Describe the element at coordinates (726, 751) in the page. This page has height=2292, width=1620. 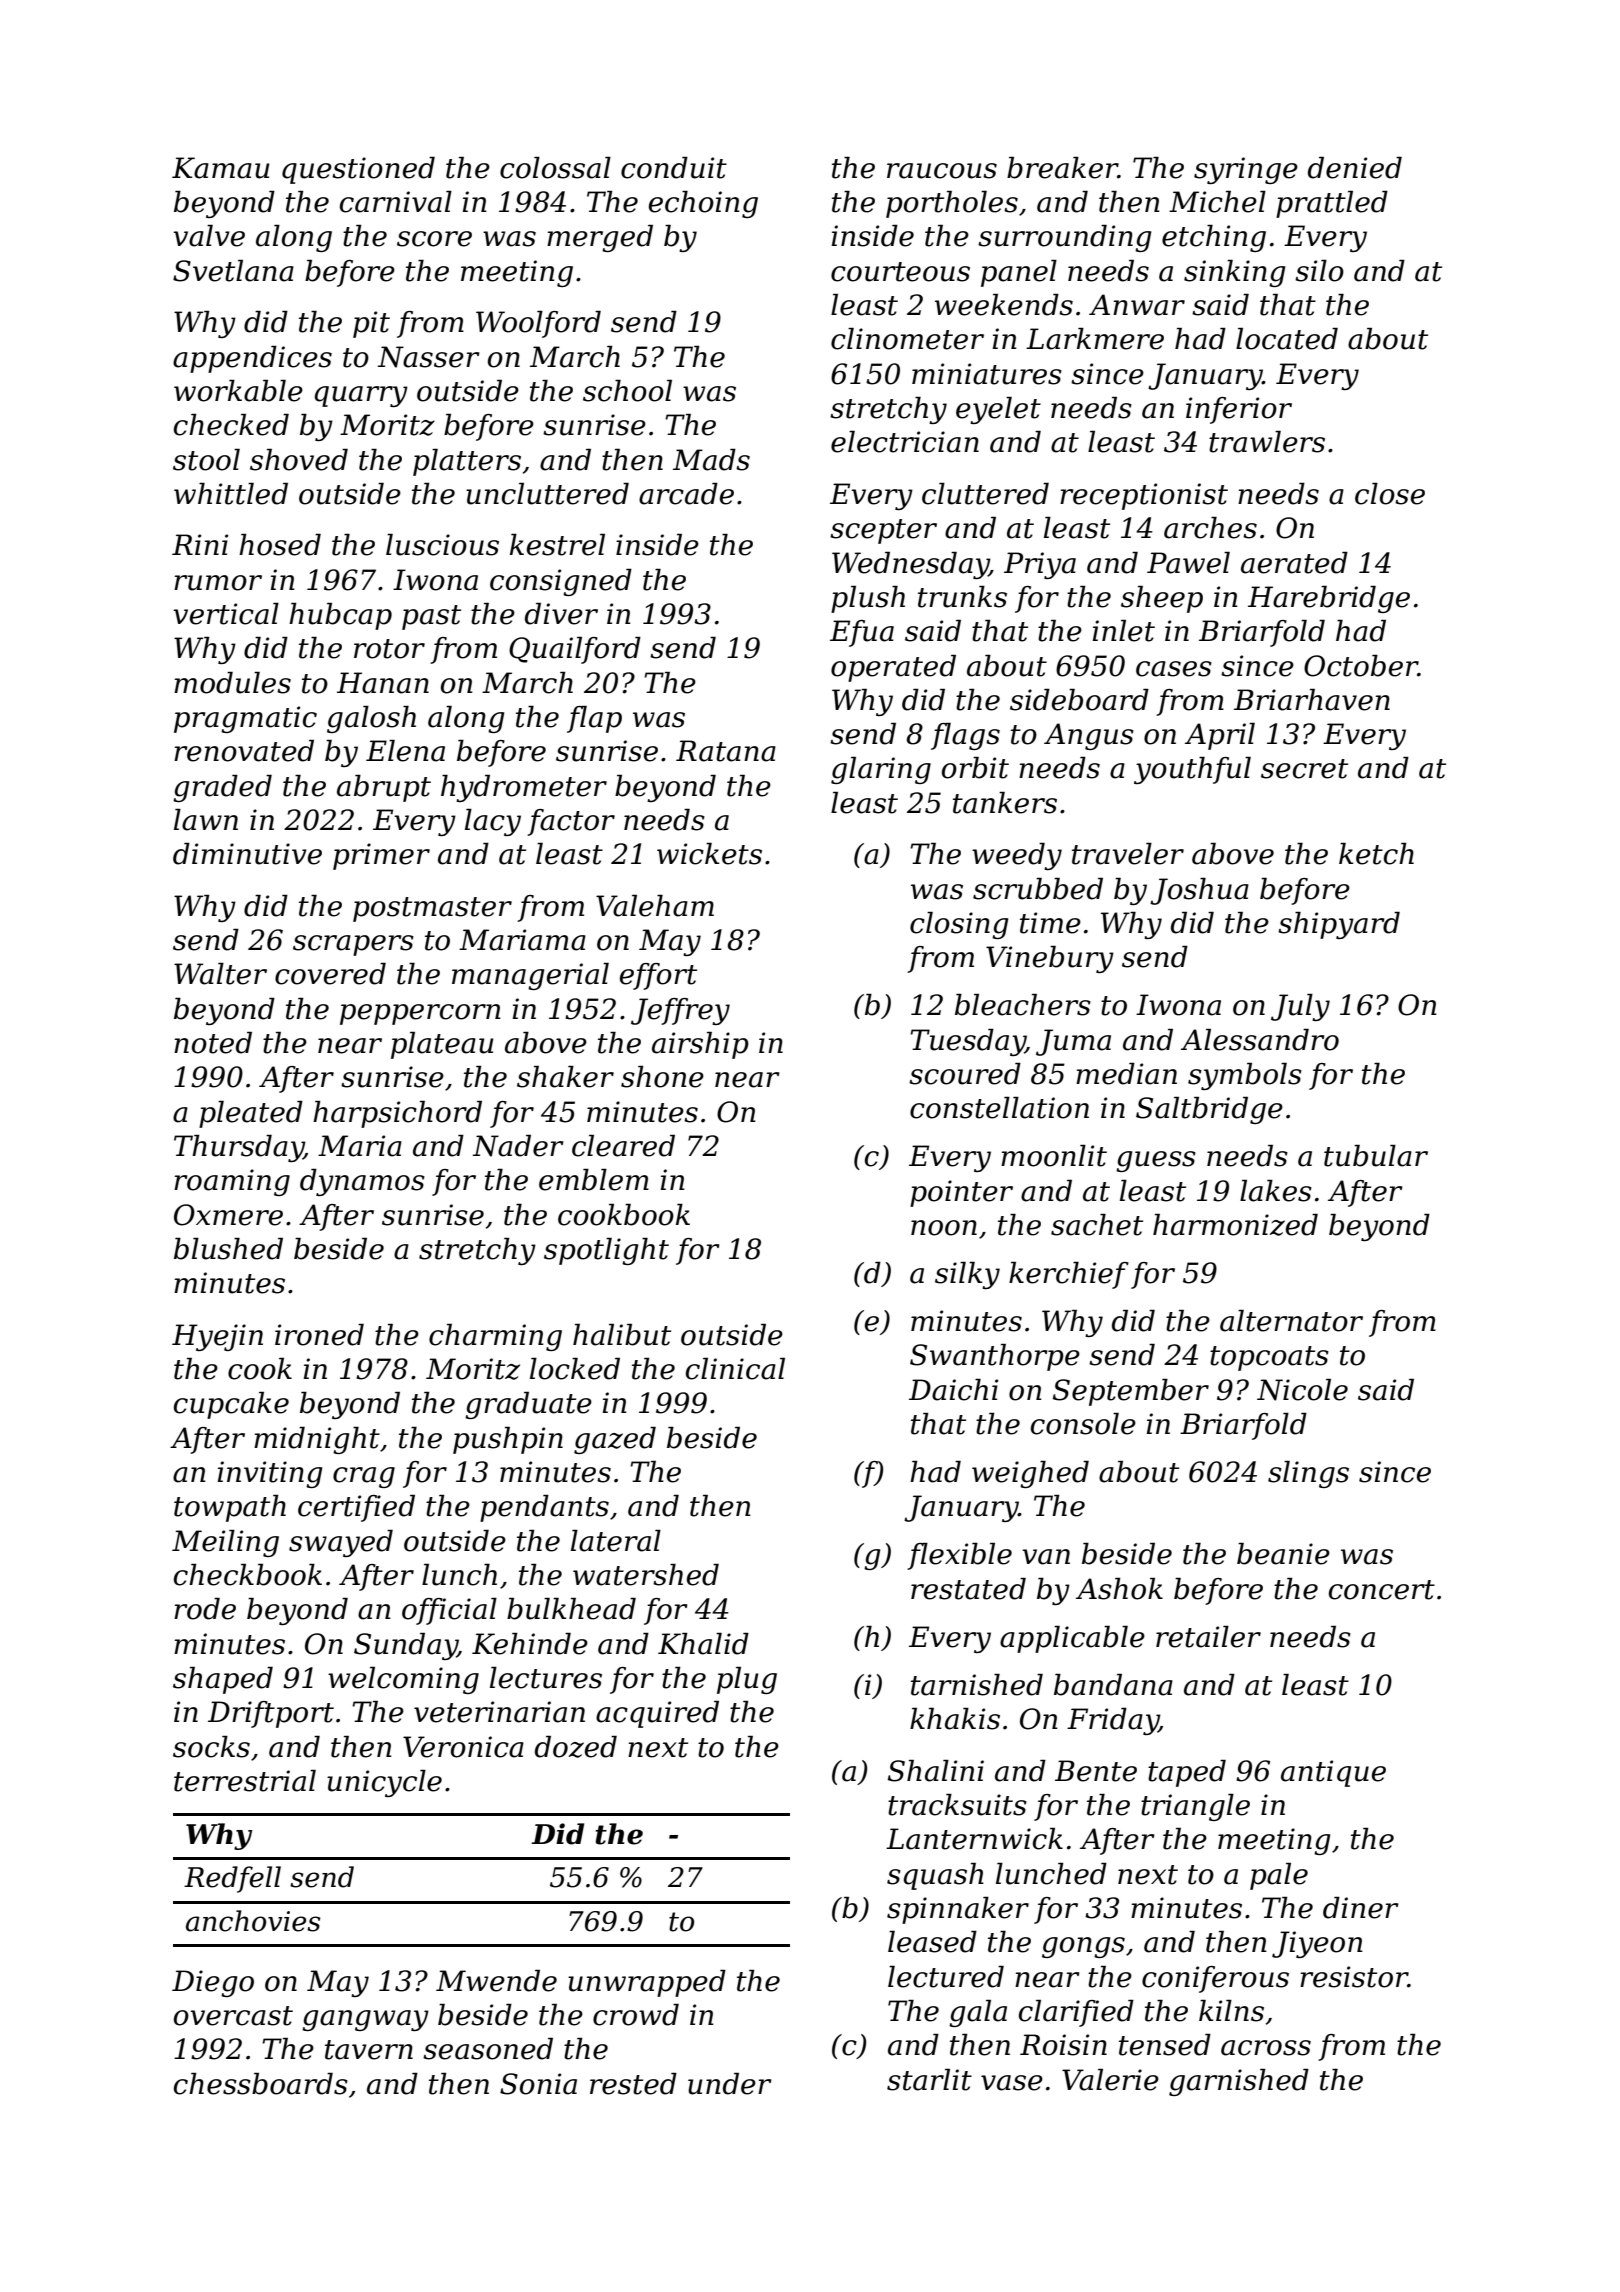
I see `Ratana` at that location.
